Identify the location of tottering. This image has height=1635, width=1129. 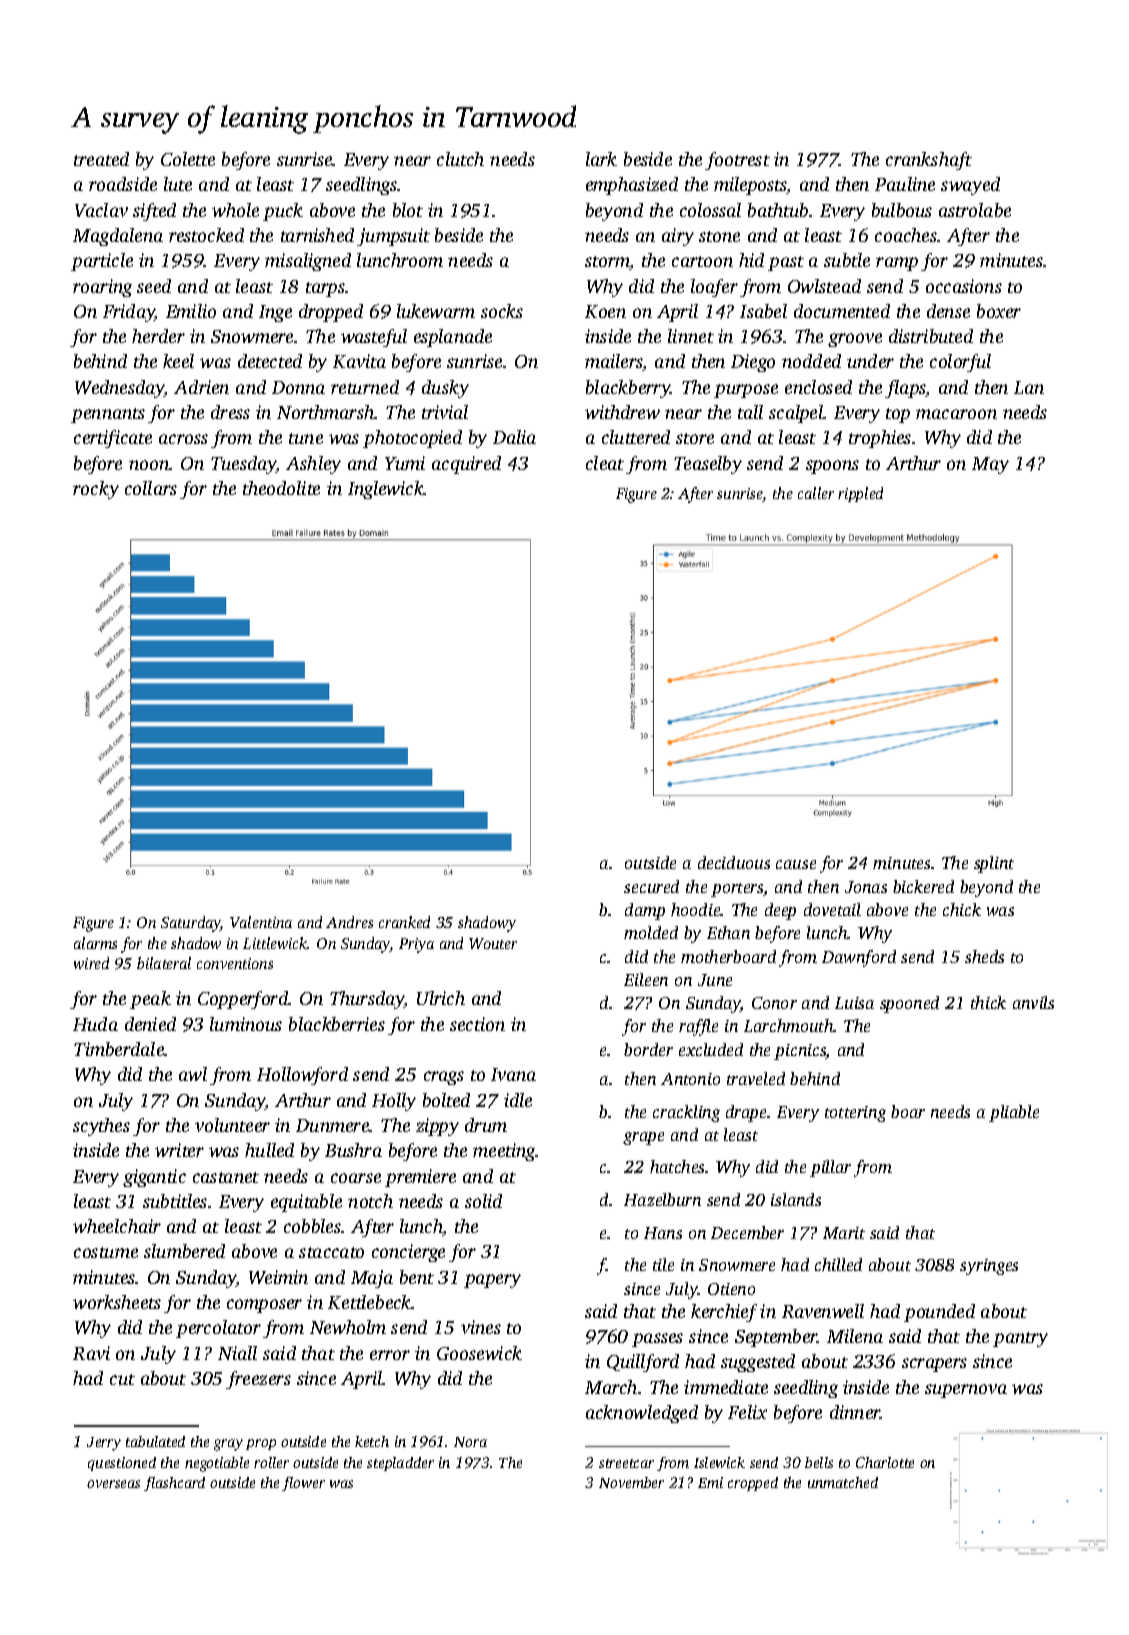
(855, 1114).
